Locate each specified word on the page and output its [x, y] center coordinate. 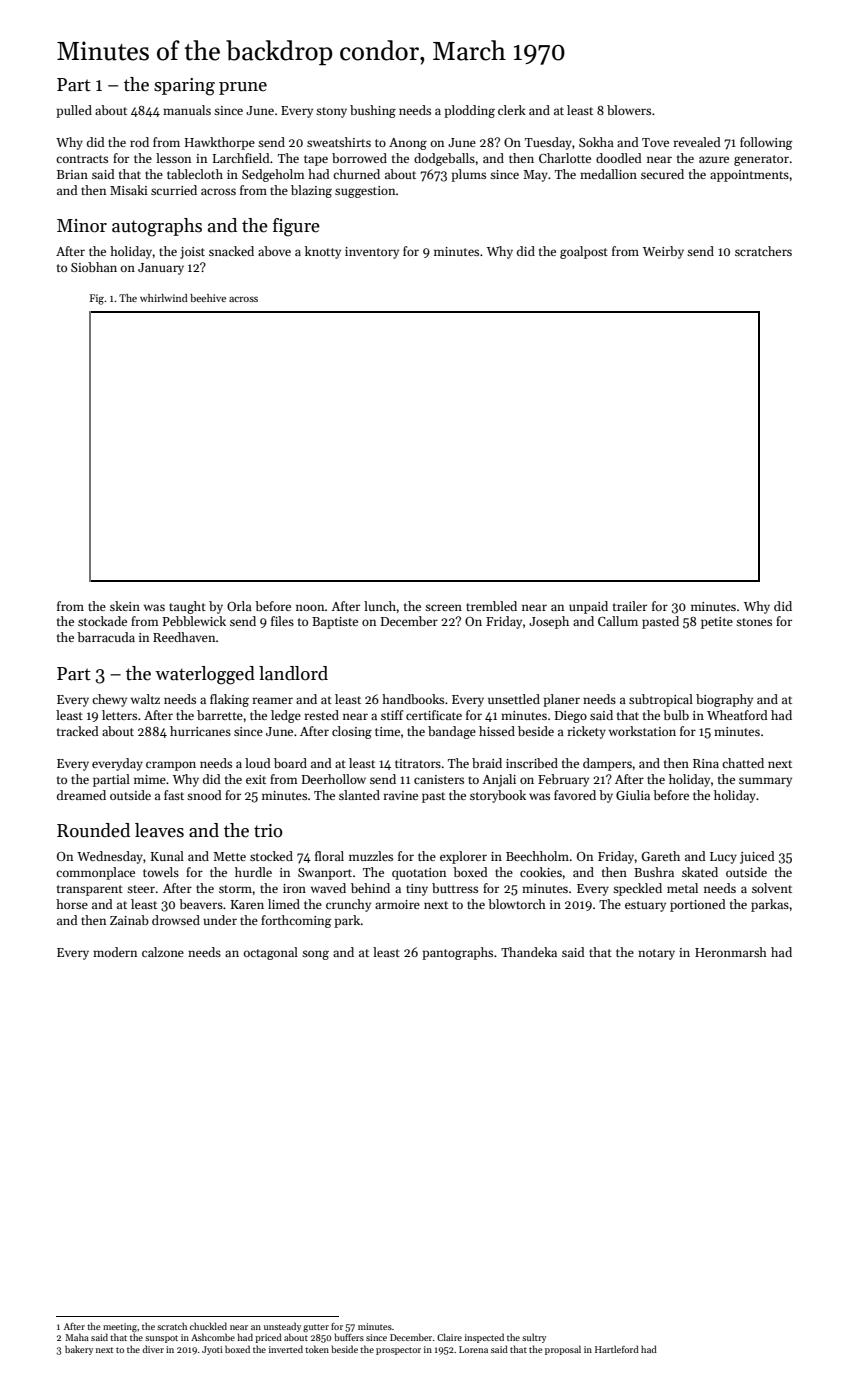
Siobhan [94, 267]
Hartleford [617, 1349]
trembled [491, 606]
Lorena [473, 1349]
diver [153, 1349]
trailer [630, 606]
